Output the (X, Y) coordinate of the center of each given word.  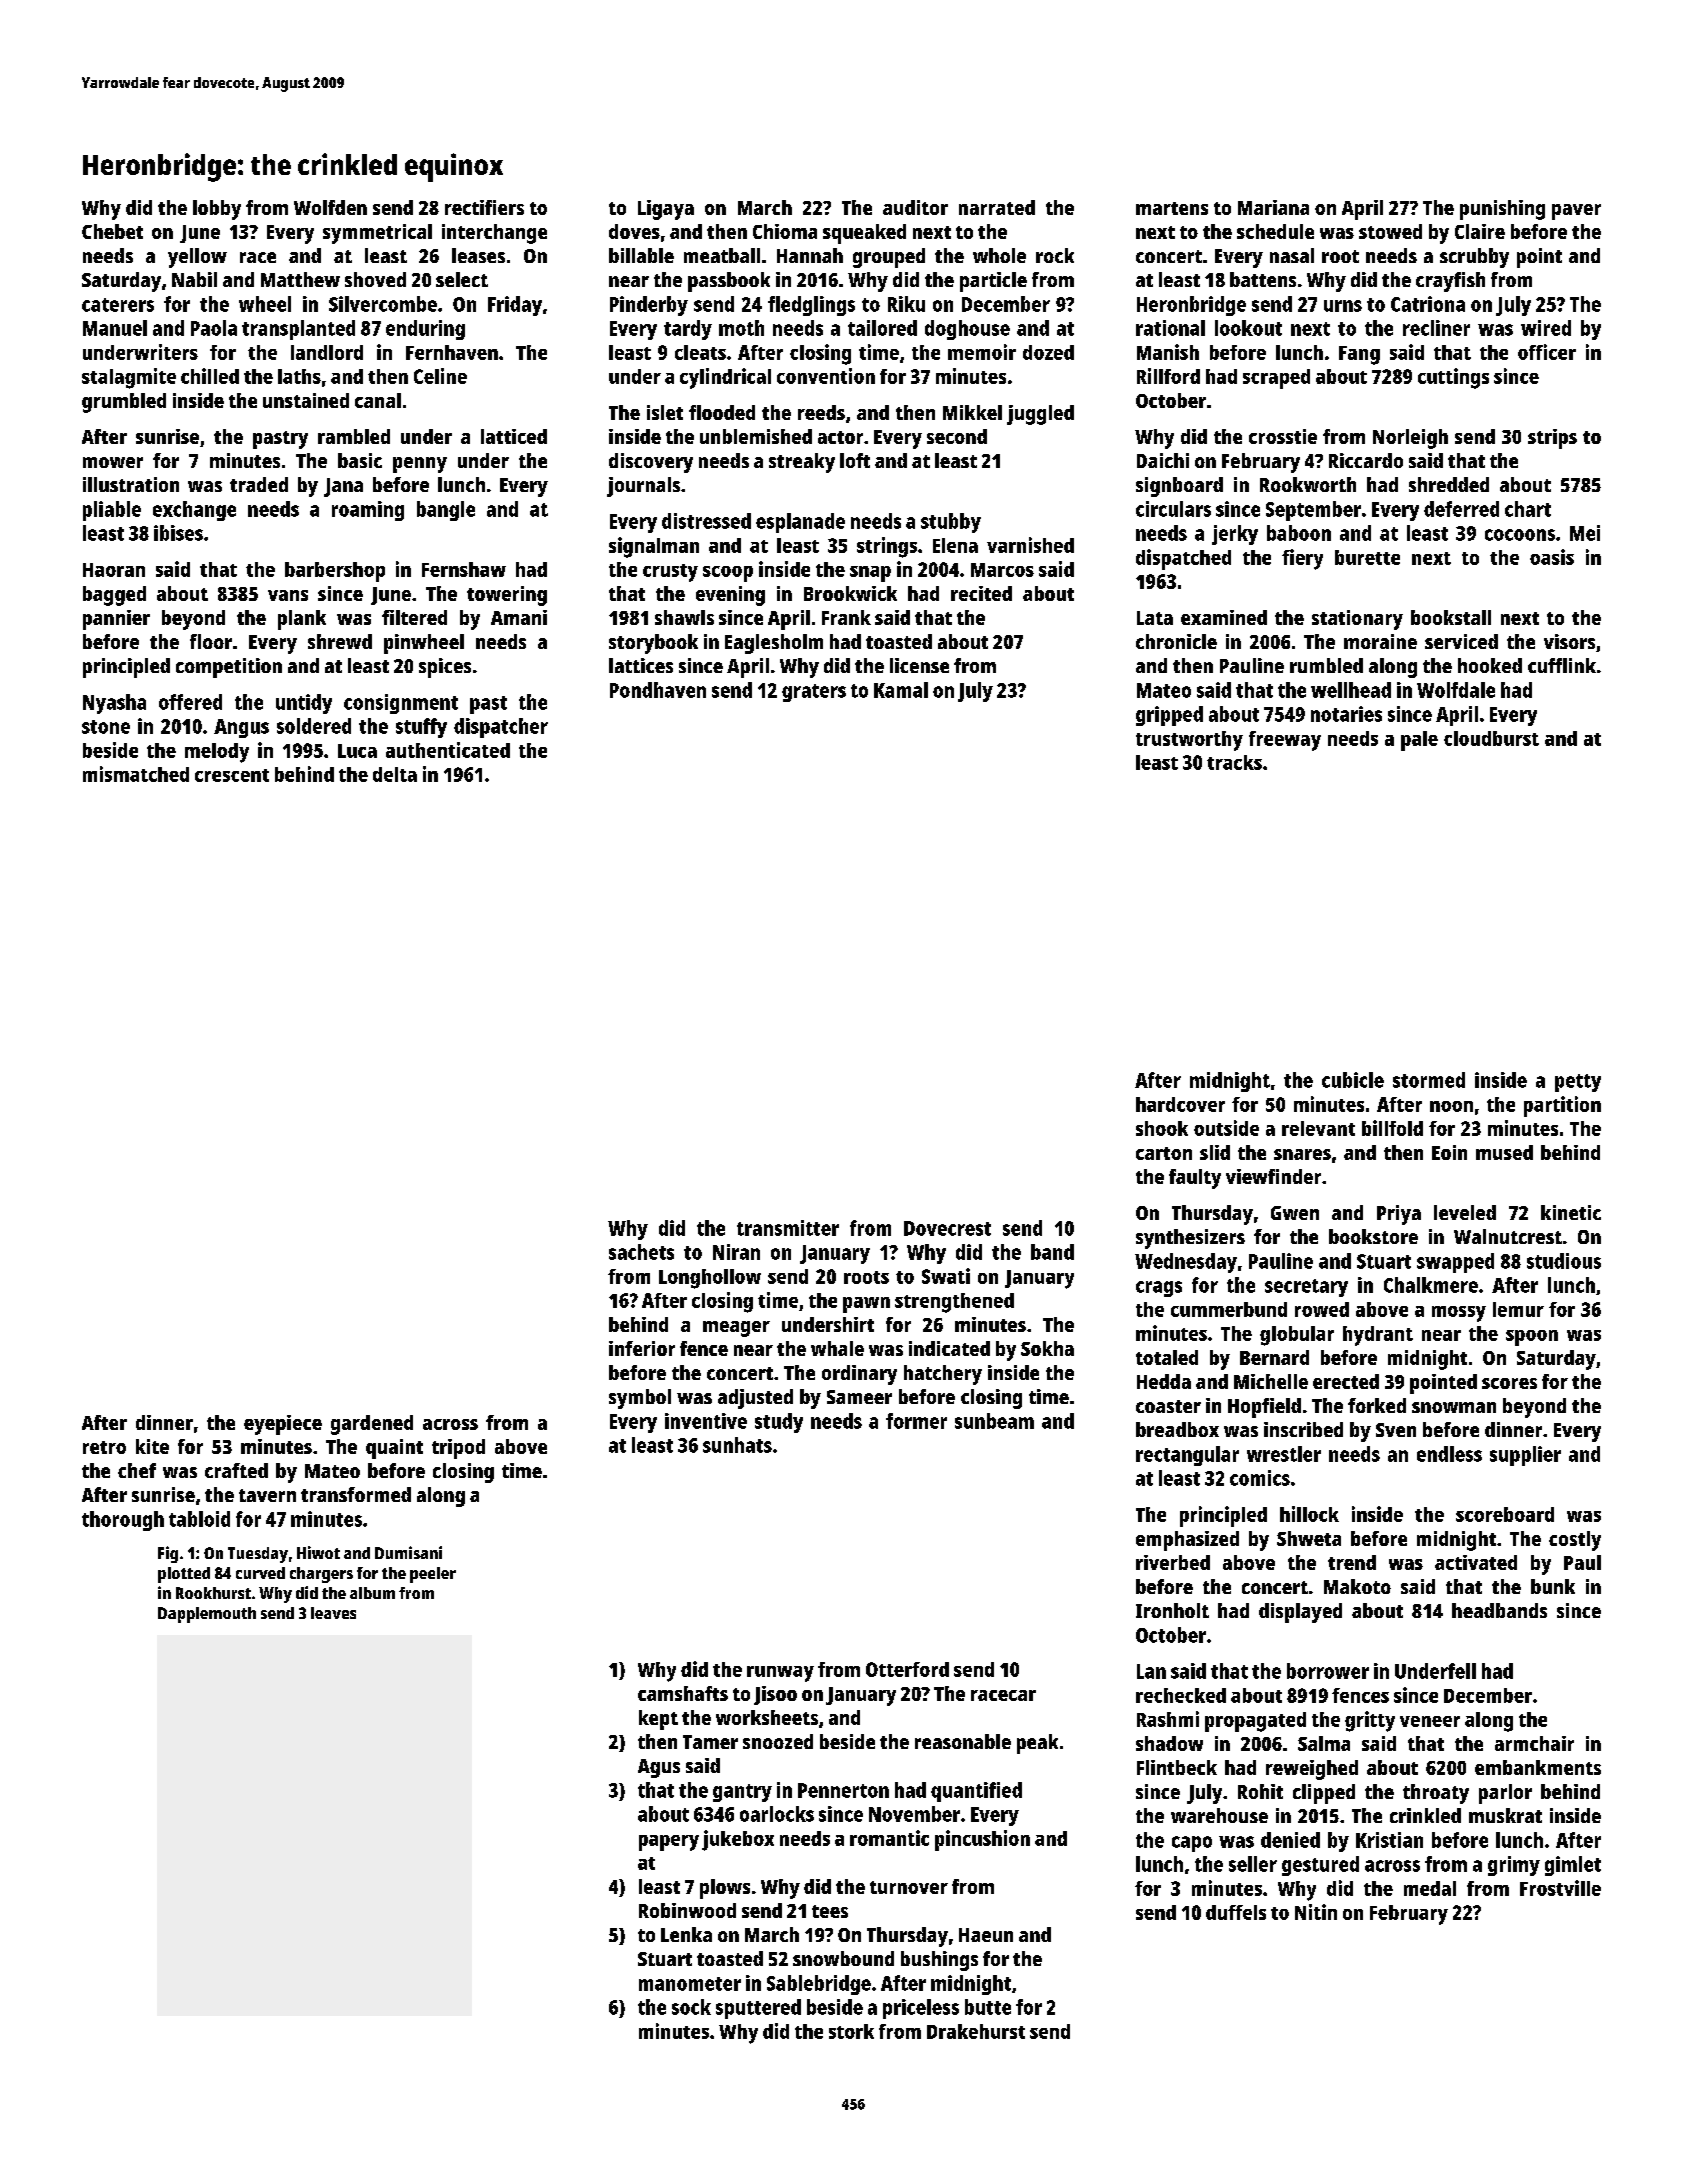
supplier (1525, 1456)
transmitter (788, 1228)
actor (840, 437)
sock (691, 2007)
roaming (368, 511)
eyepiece (283, 1425)
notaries (1346, 714)
